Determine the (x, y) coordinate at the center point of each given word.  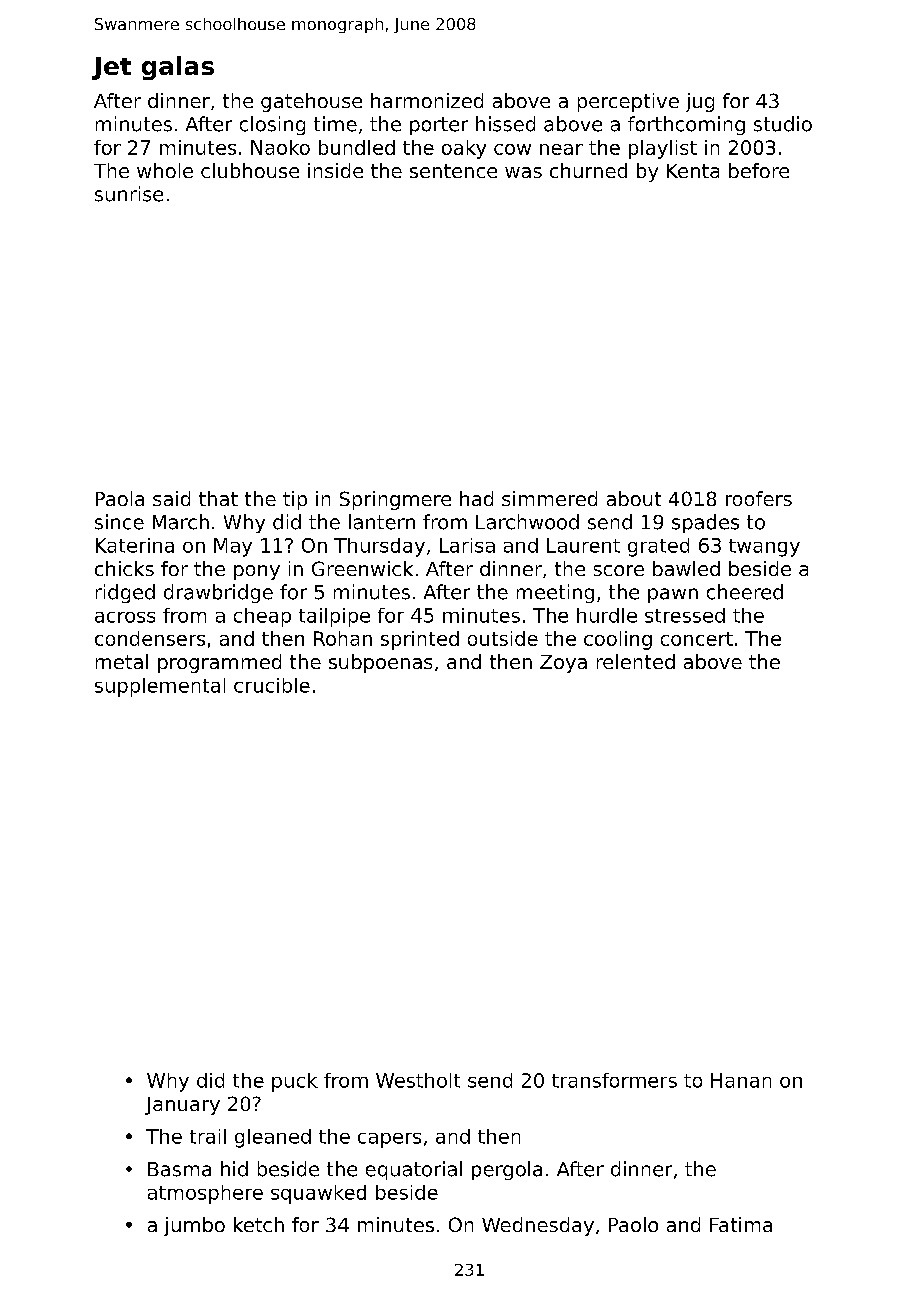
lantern (382, 522)
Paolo (633, 1224)
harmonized (427, 100)
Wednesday (538, 1226)
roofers (759, 498)
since (119, 522)
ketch (259, 1224)
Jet (111, 68)
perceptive (628, 102)
